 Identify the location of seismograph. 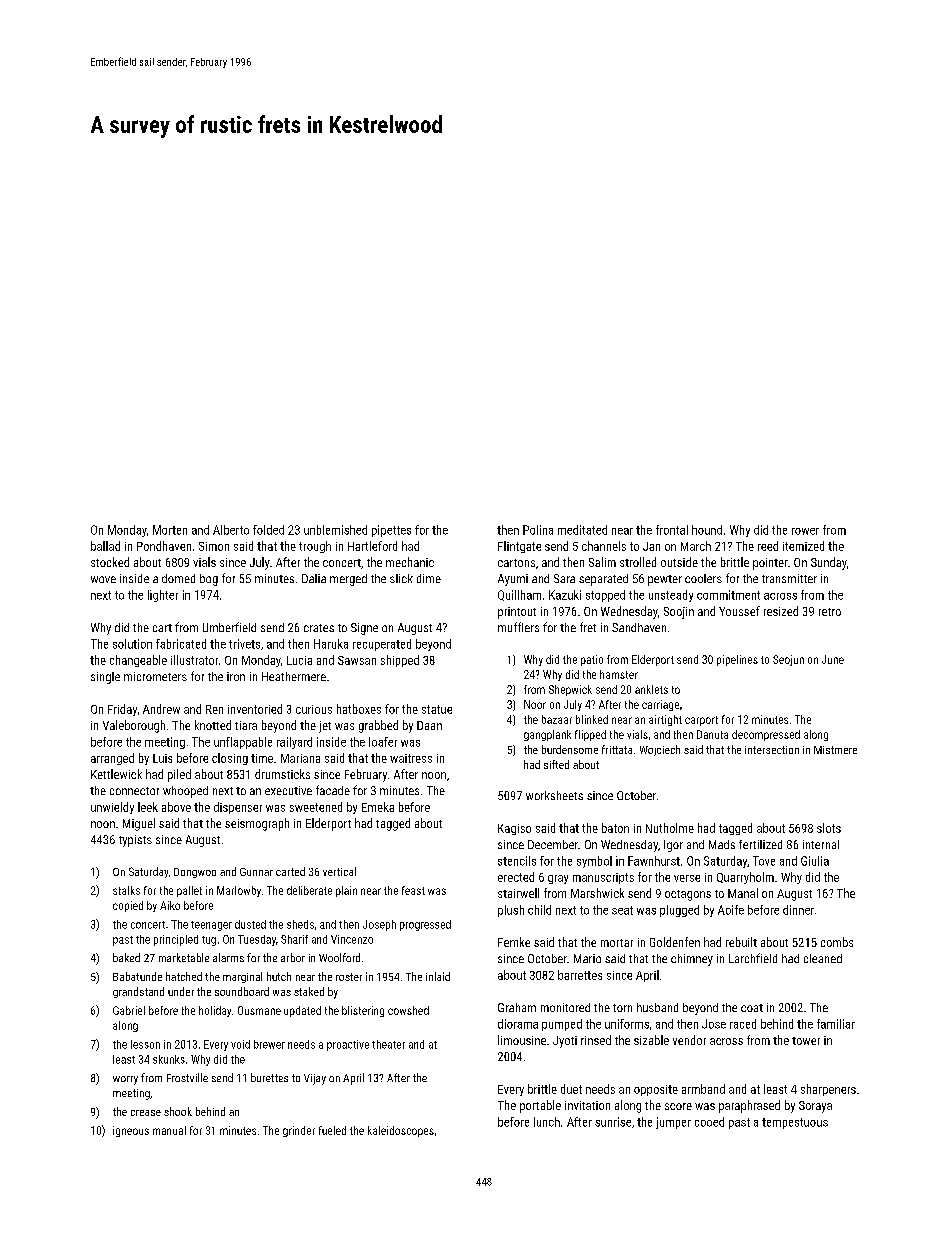
(257, 824).
